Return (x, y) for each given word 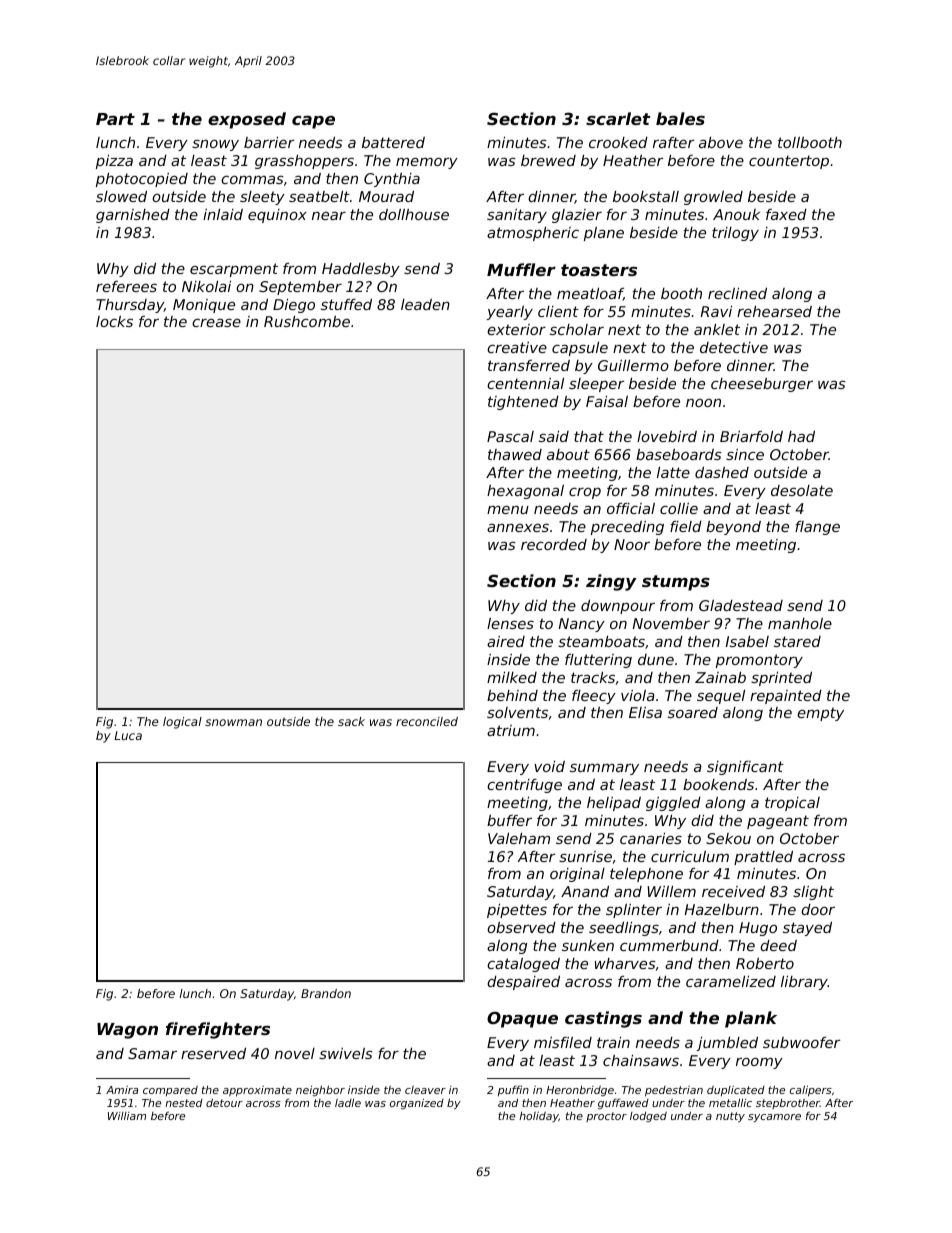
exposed (247, 120)
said (554, 436)
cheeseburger (762, 385)
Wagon (127, 1031)
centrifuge (524, 786)
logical (182, 723)
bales (680, 118)
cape (313, 122)
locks (114, 321)
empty (820, 714)
